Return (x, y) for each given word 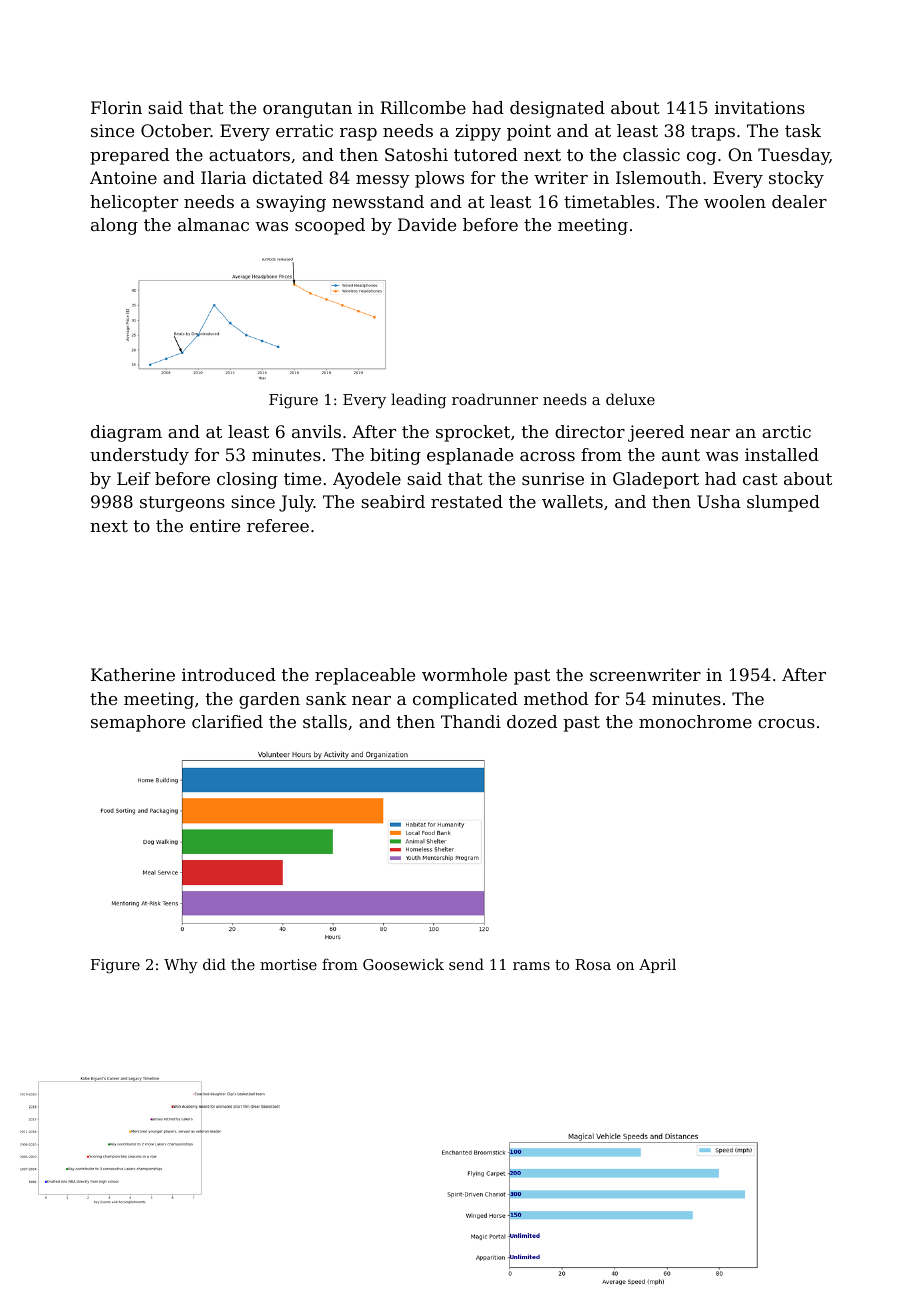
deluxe (630, 399)
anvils (316, 431)
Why (181, 966)
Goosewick (403, 964)
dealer (799, 201)
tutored (486, 154)
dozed (532, 721)
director (590, 431)
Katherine (133, 674)
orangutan (307, 110)
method (556, 698)
